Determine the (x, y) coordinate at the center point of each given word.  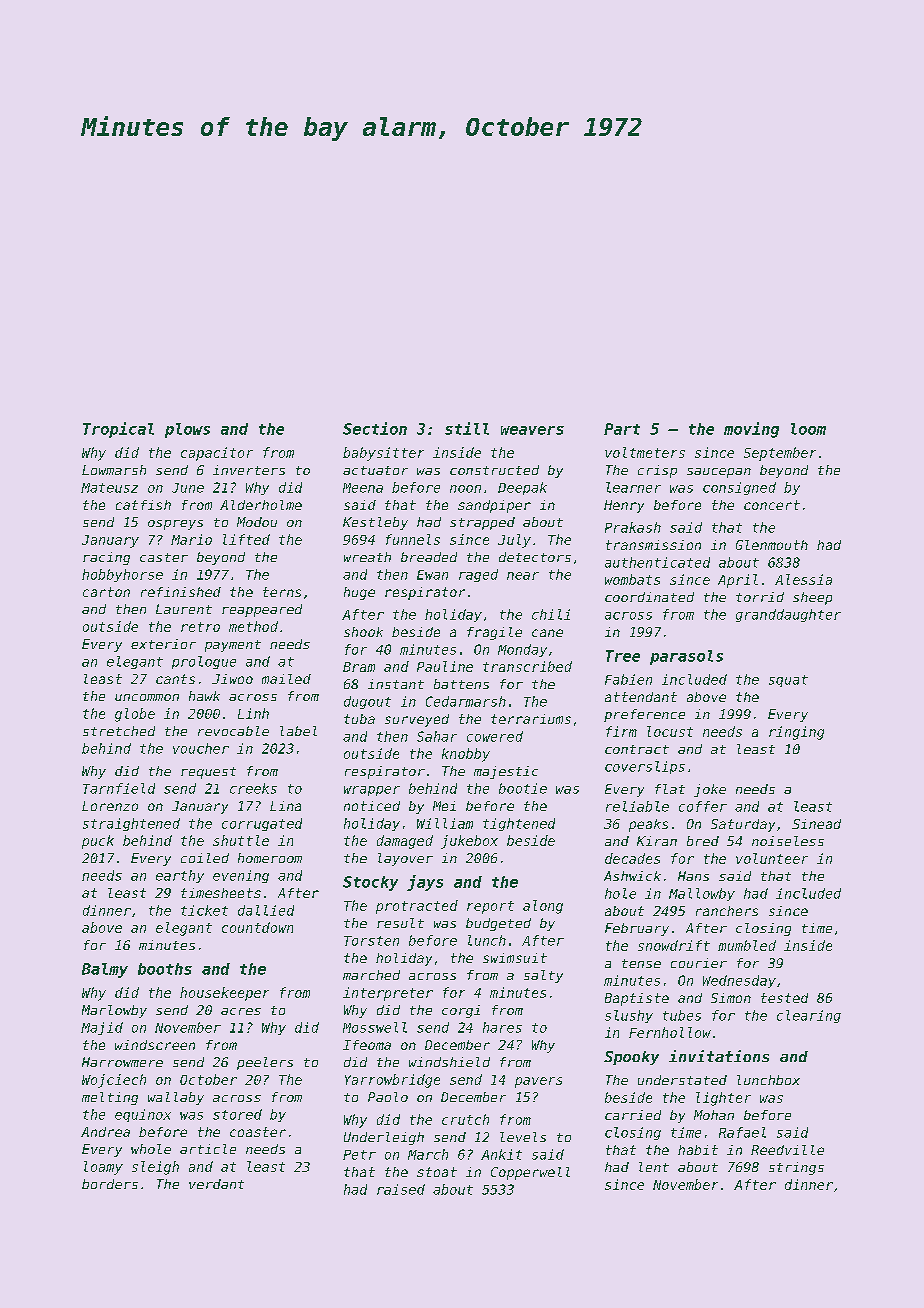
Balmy (105, 970)
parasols (686, 657)
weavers (532, 430)
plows (187, 430)
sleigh (155, 1168)
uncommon (147, 697)
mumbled (747, 945)
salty (543, 976)
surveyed (417, 720)
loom (808, 429)
